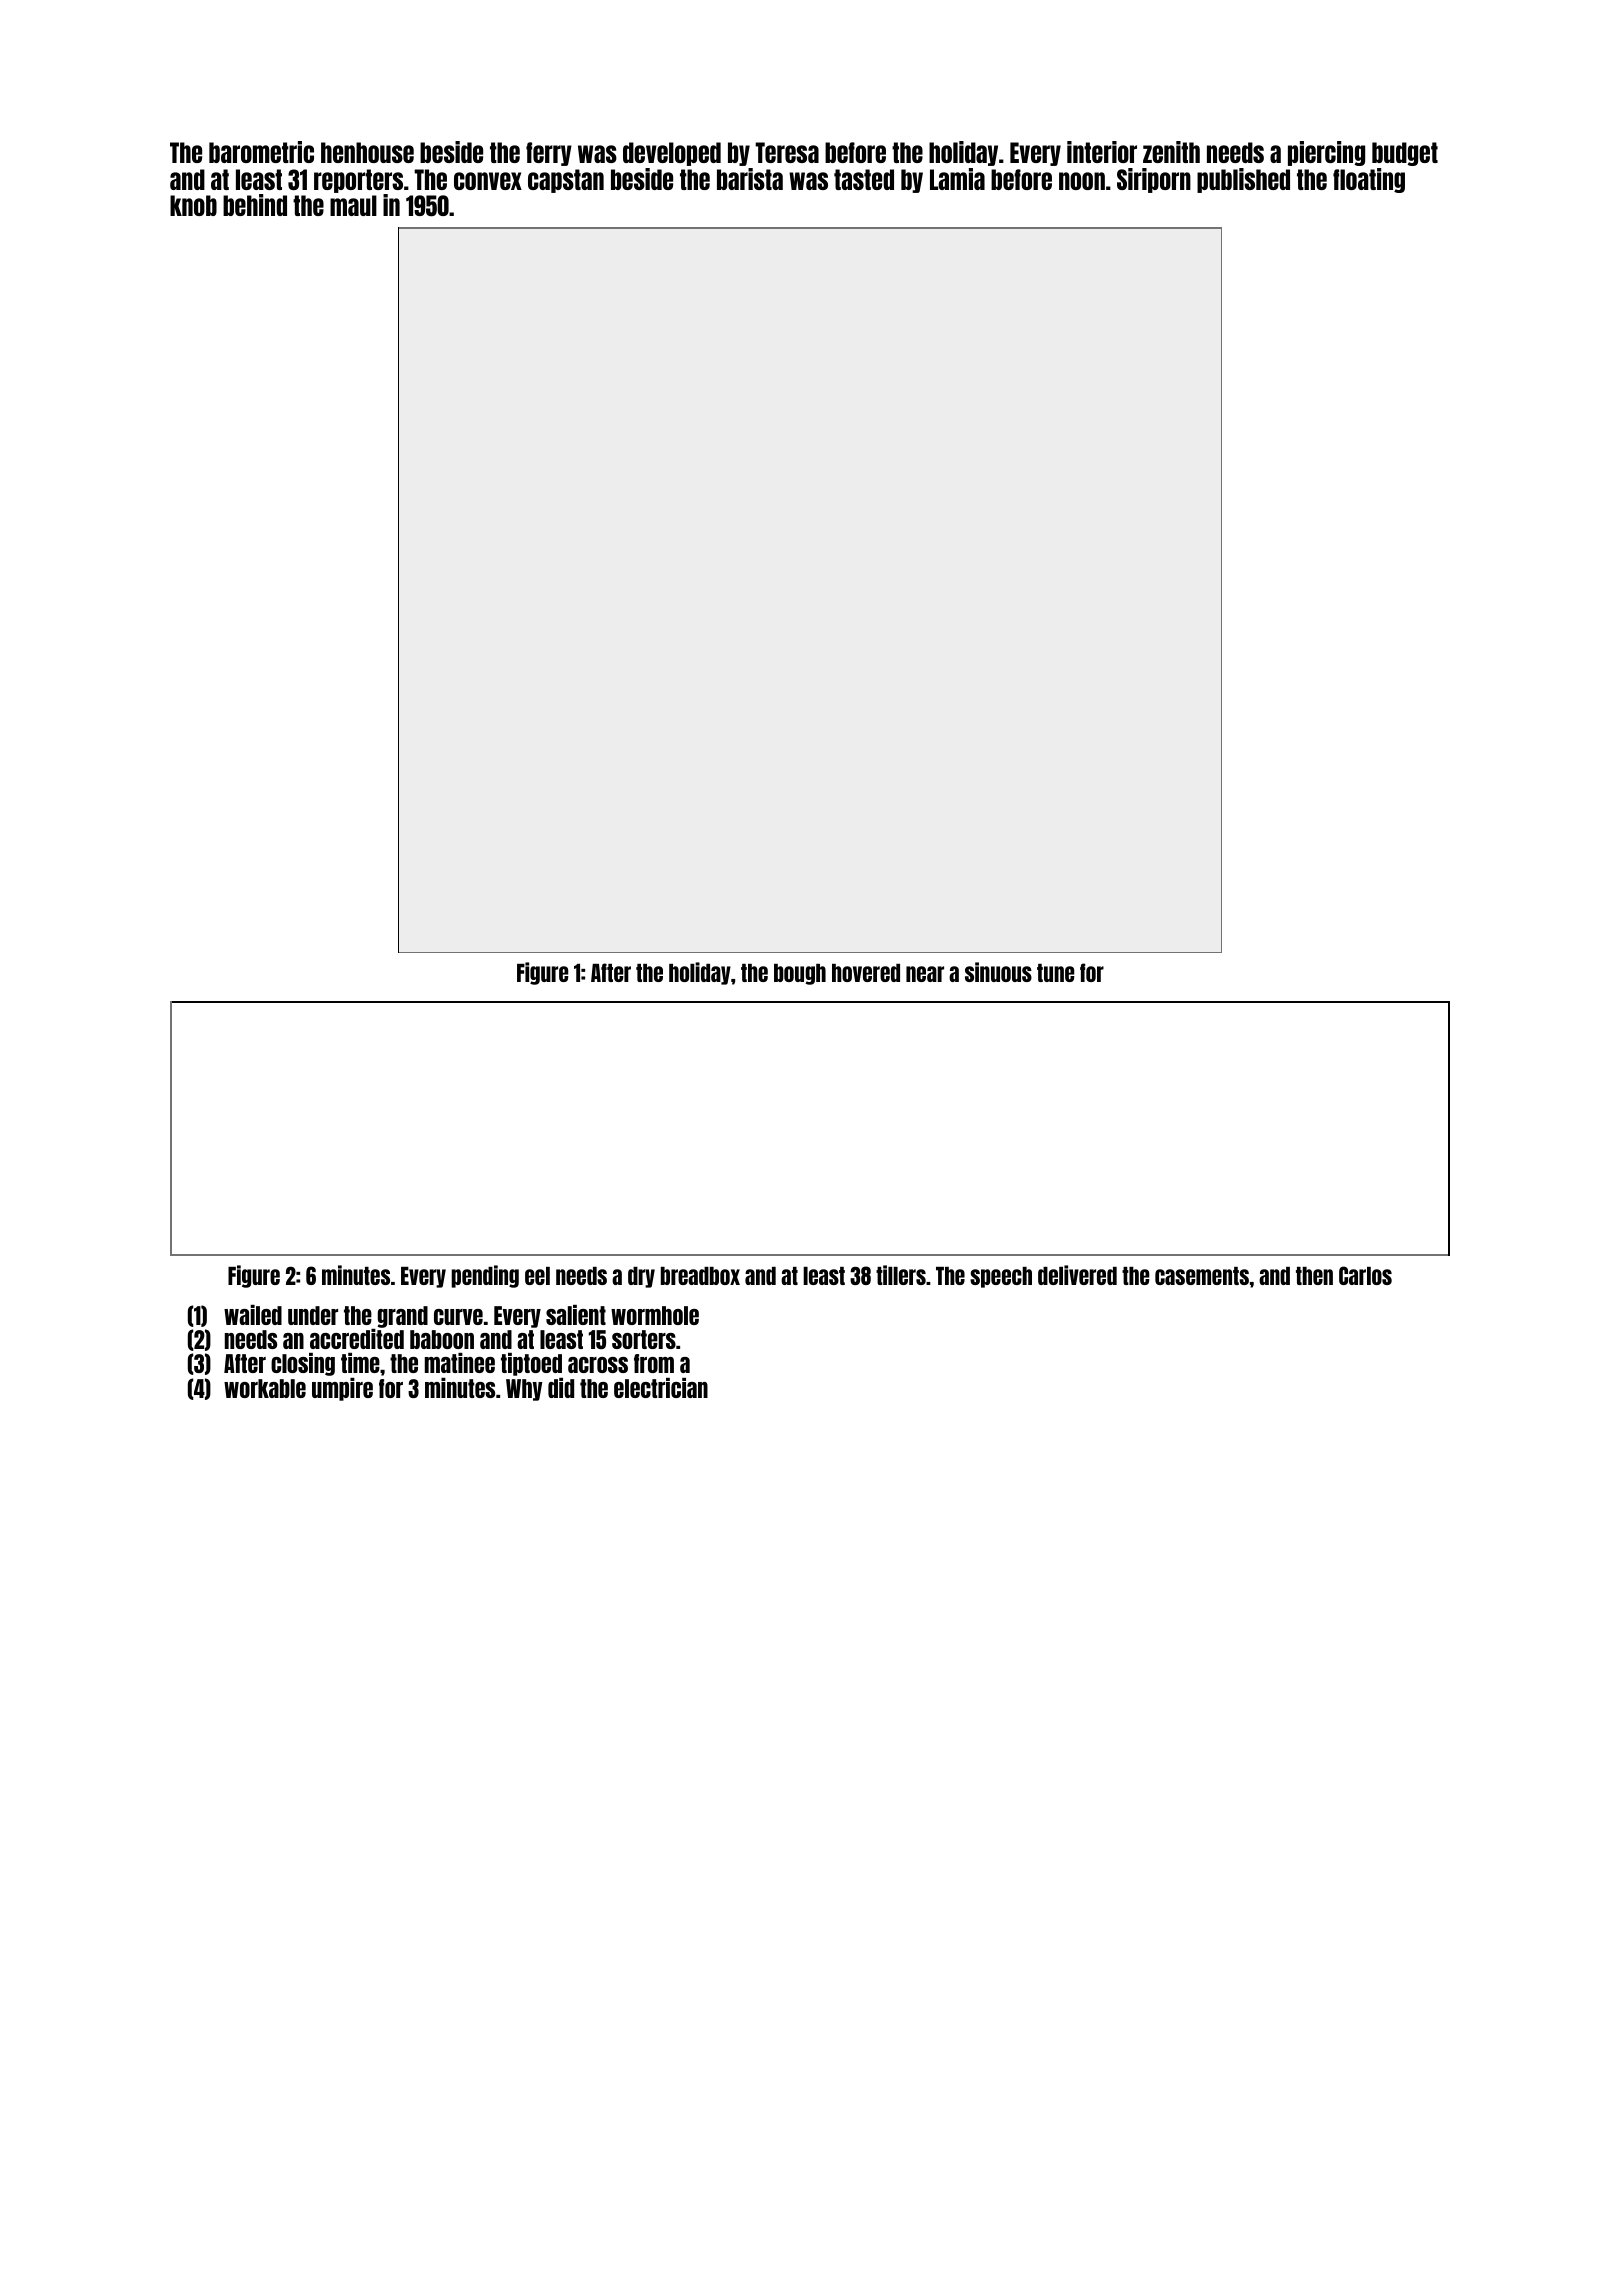 This page has width=1620, height=2292. Describe the element at coordinates (193, 205) in the page. I see `knob` at that location.
